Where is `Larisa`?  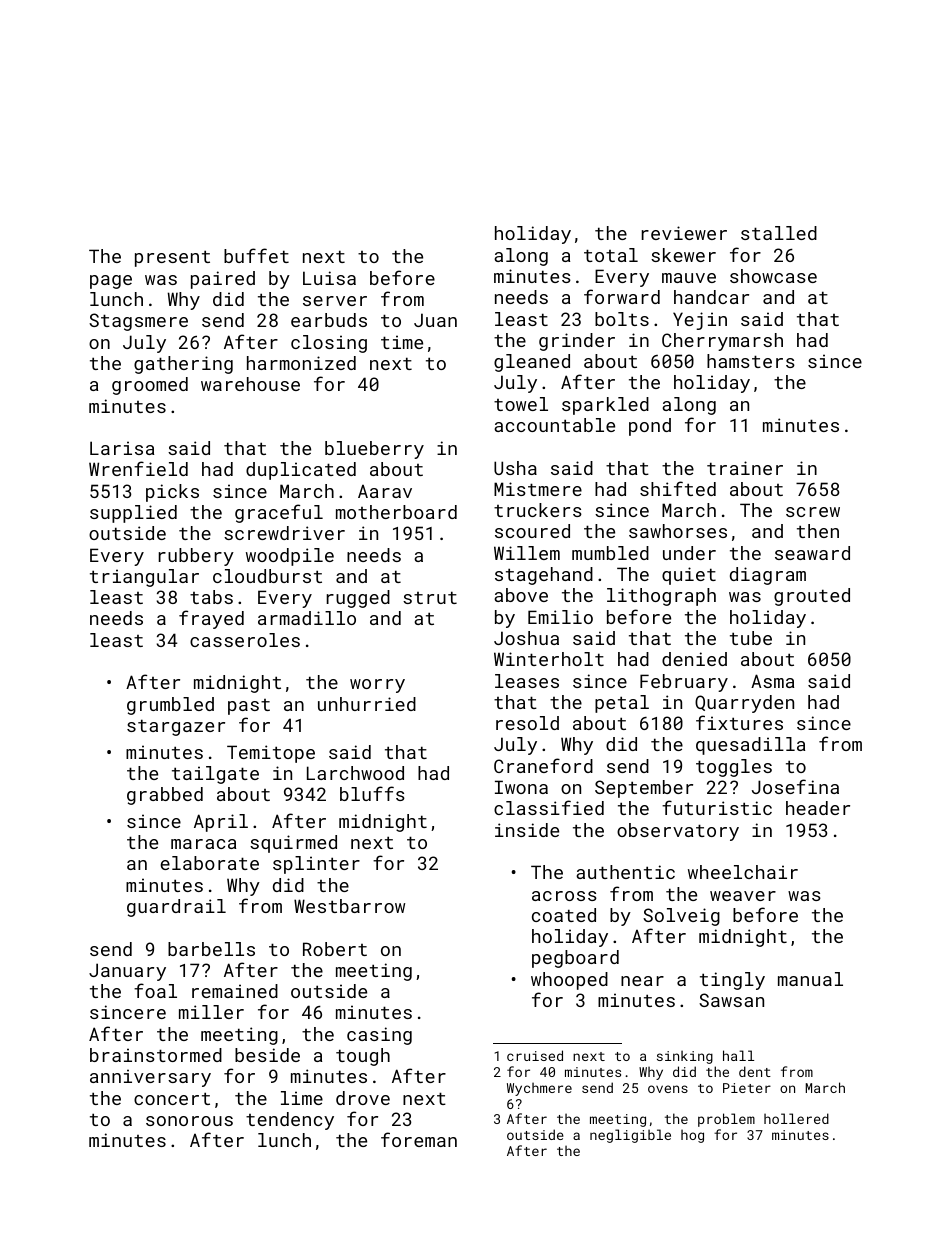
Larisa is located at coordinates (122, 448).
